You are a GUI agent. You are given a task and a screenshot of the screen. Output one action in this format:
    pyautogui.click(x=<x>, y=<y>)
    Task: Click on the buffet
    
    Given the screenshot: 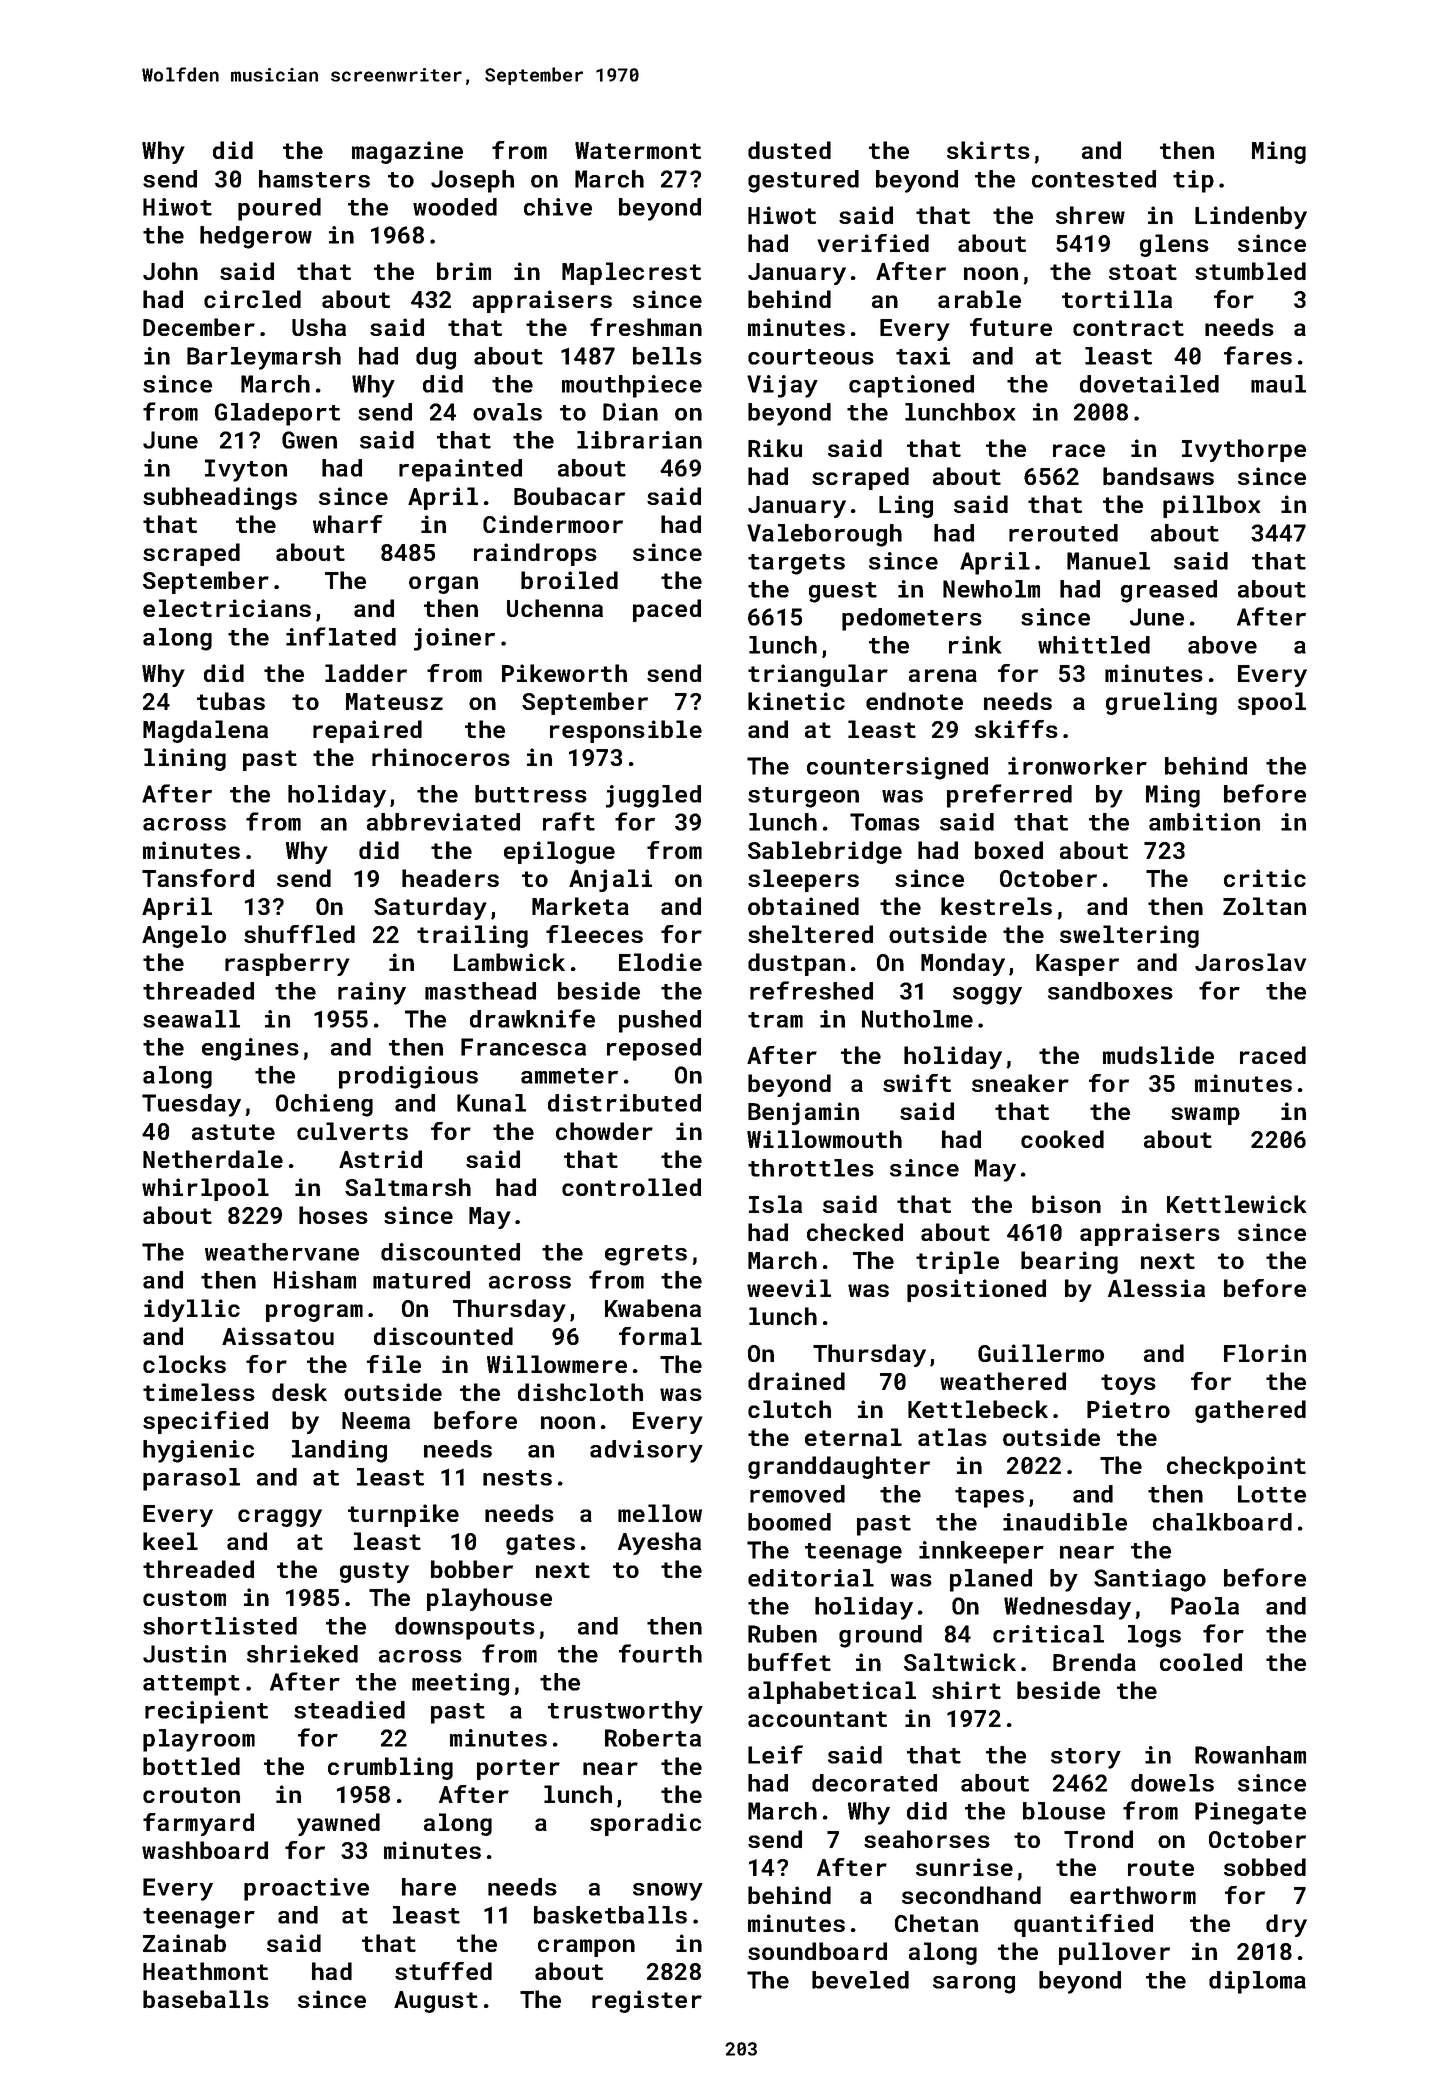 What is the action you would take?
    pyautogui.click(x=789, y=1662)
